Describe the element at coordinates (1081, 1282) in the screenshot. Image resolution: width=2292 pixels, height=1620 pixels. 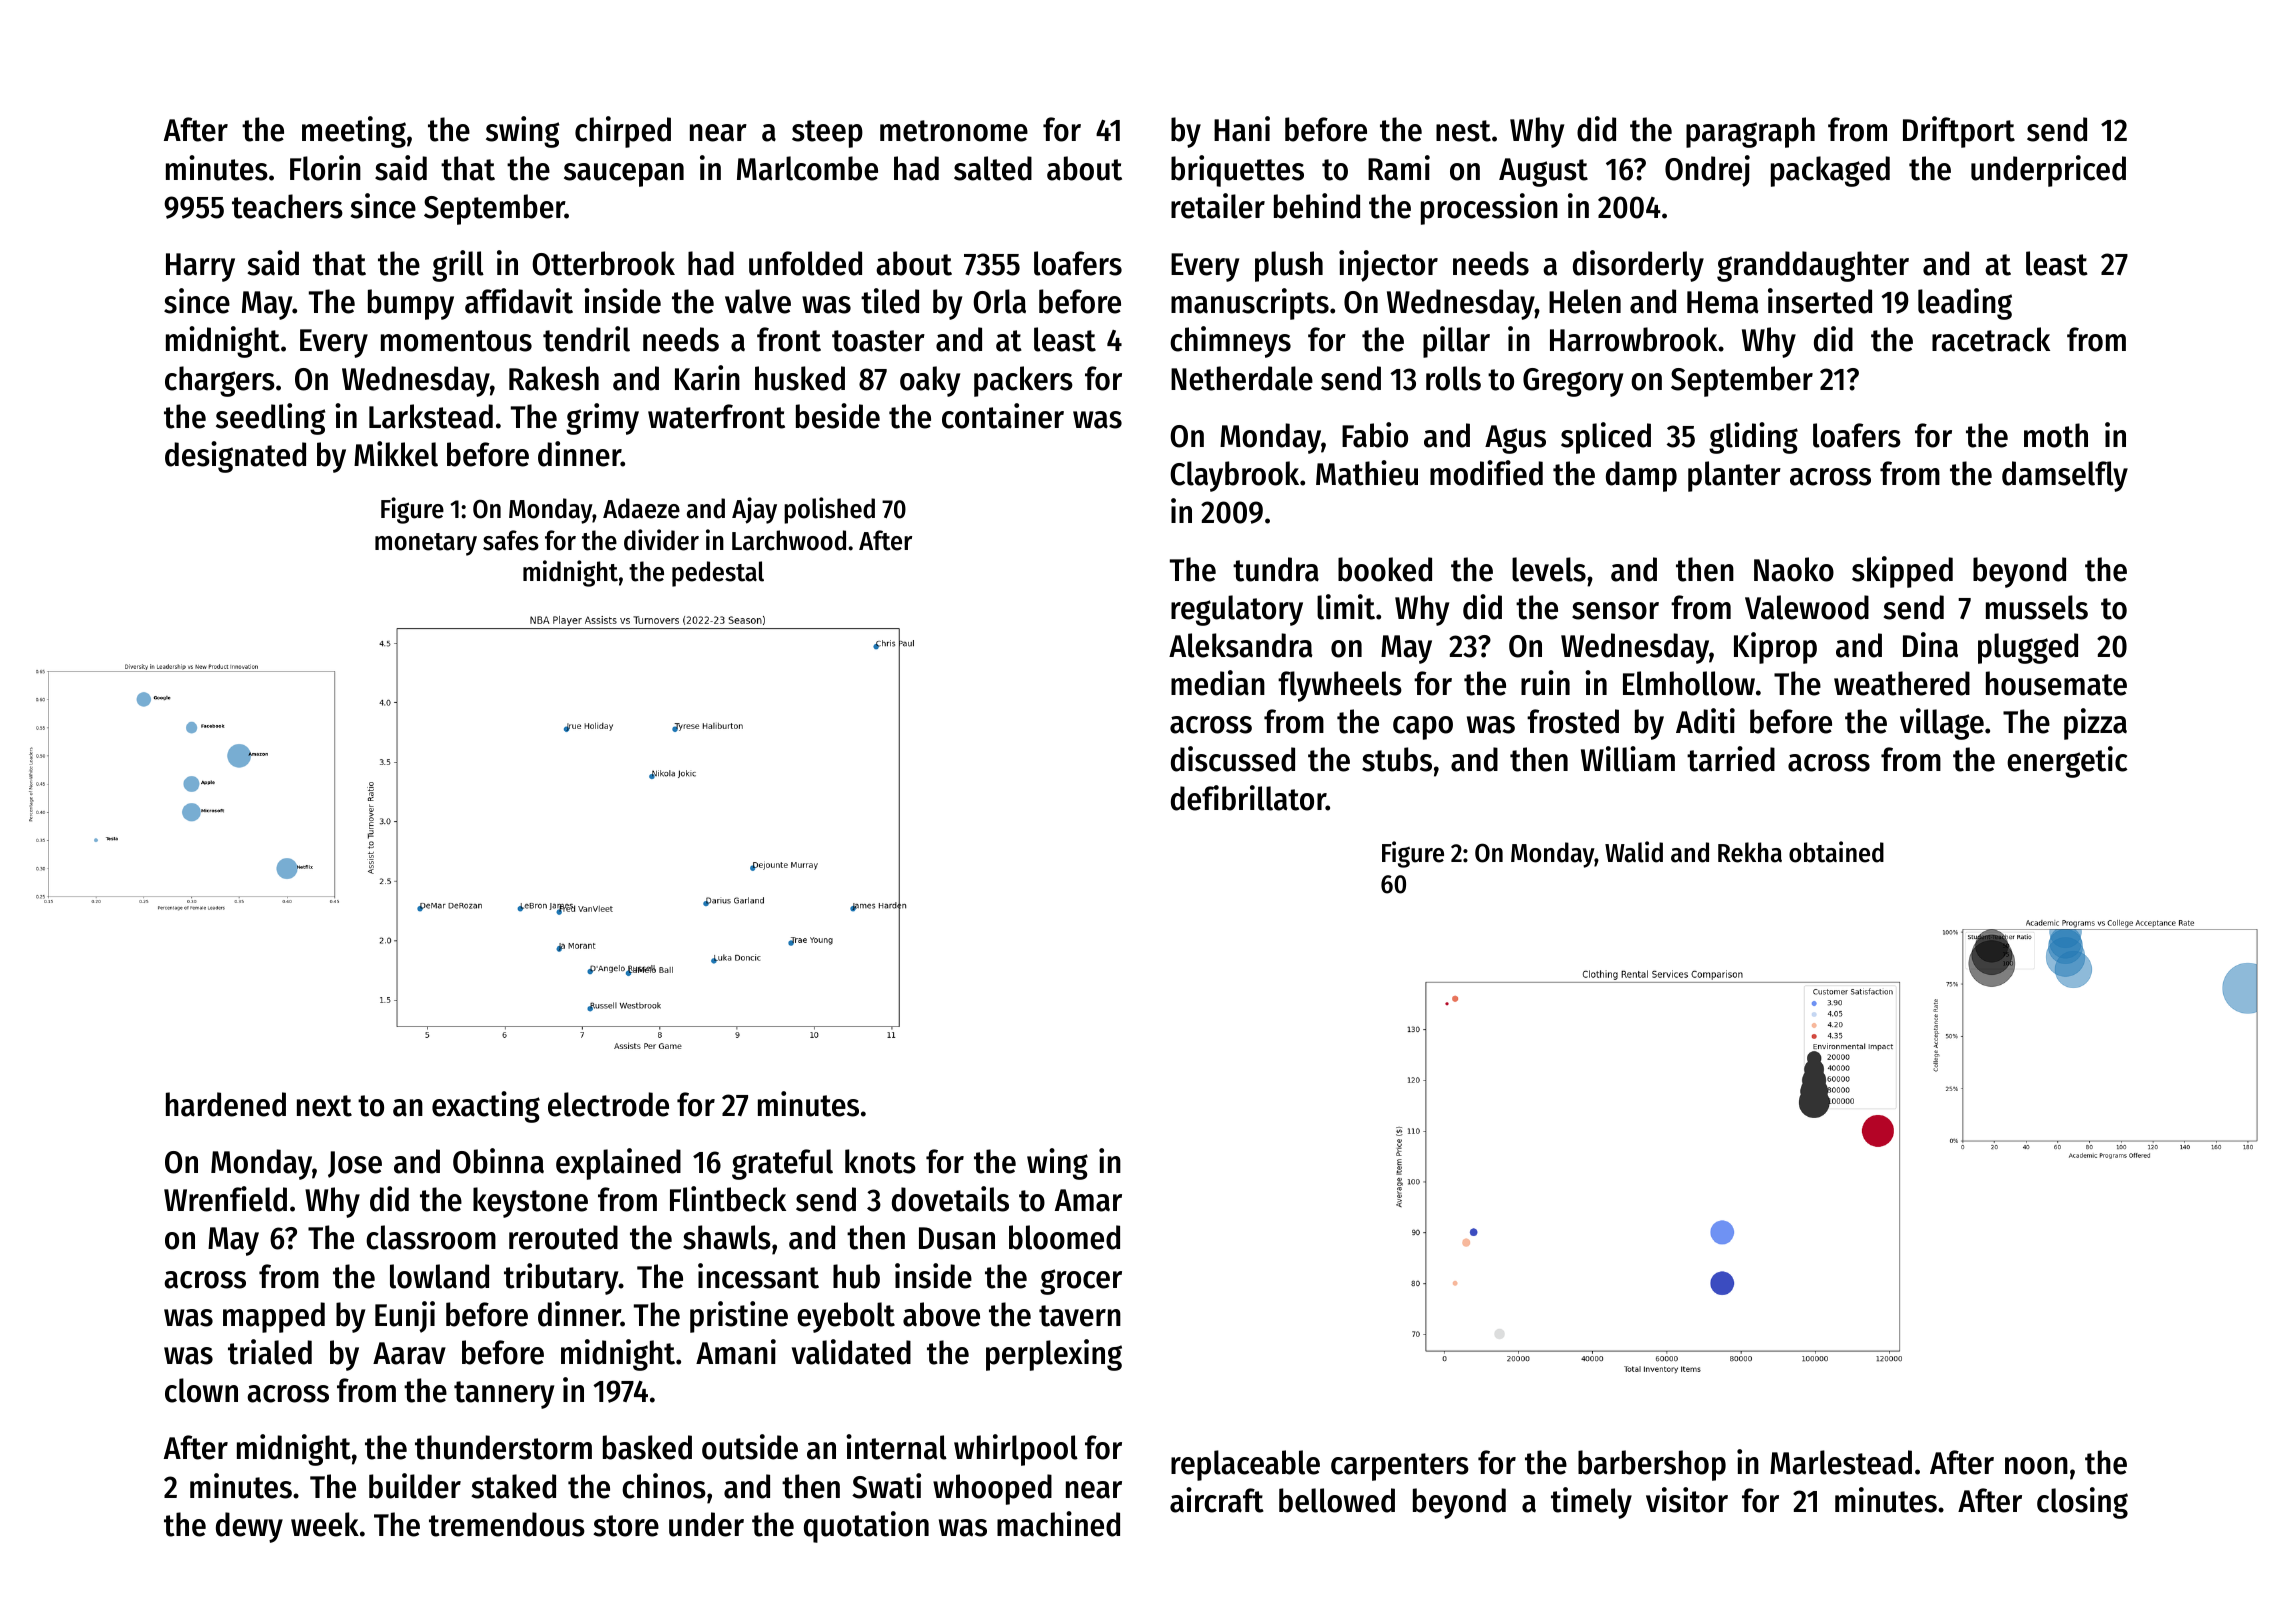
I see `grocer` at that location.
